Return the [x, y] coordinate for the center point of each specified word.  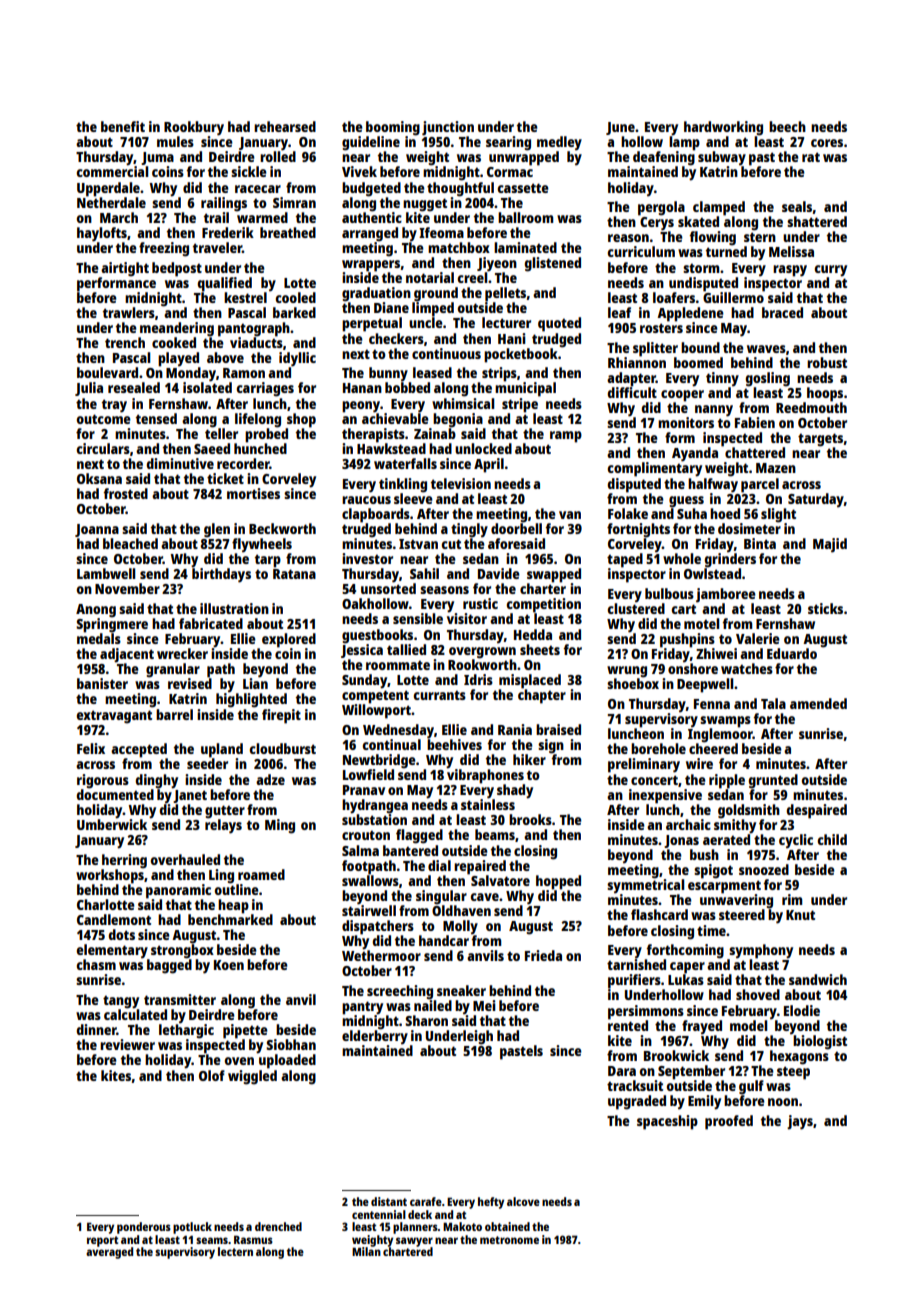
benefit [123, 126]
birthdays [221, 575]
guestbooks [377, 636]
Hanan [362, 388]
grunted [773, 781]
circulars [103, 448]
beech [787, 126]
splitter [655, 349]
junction [448, 128]
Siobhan [291, 1044]
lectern [235, 1251]
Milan [366, 1251]
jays [800, 1122]
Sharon [426, 1020]
